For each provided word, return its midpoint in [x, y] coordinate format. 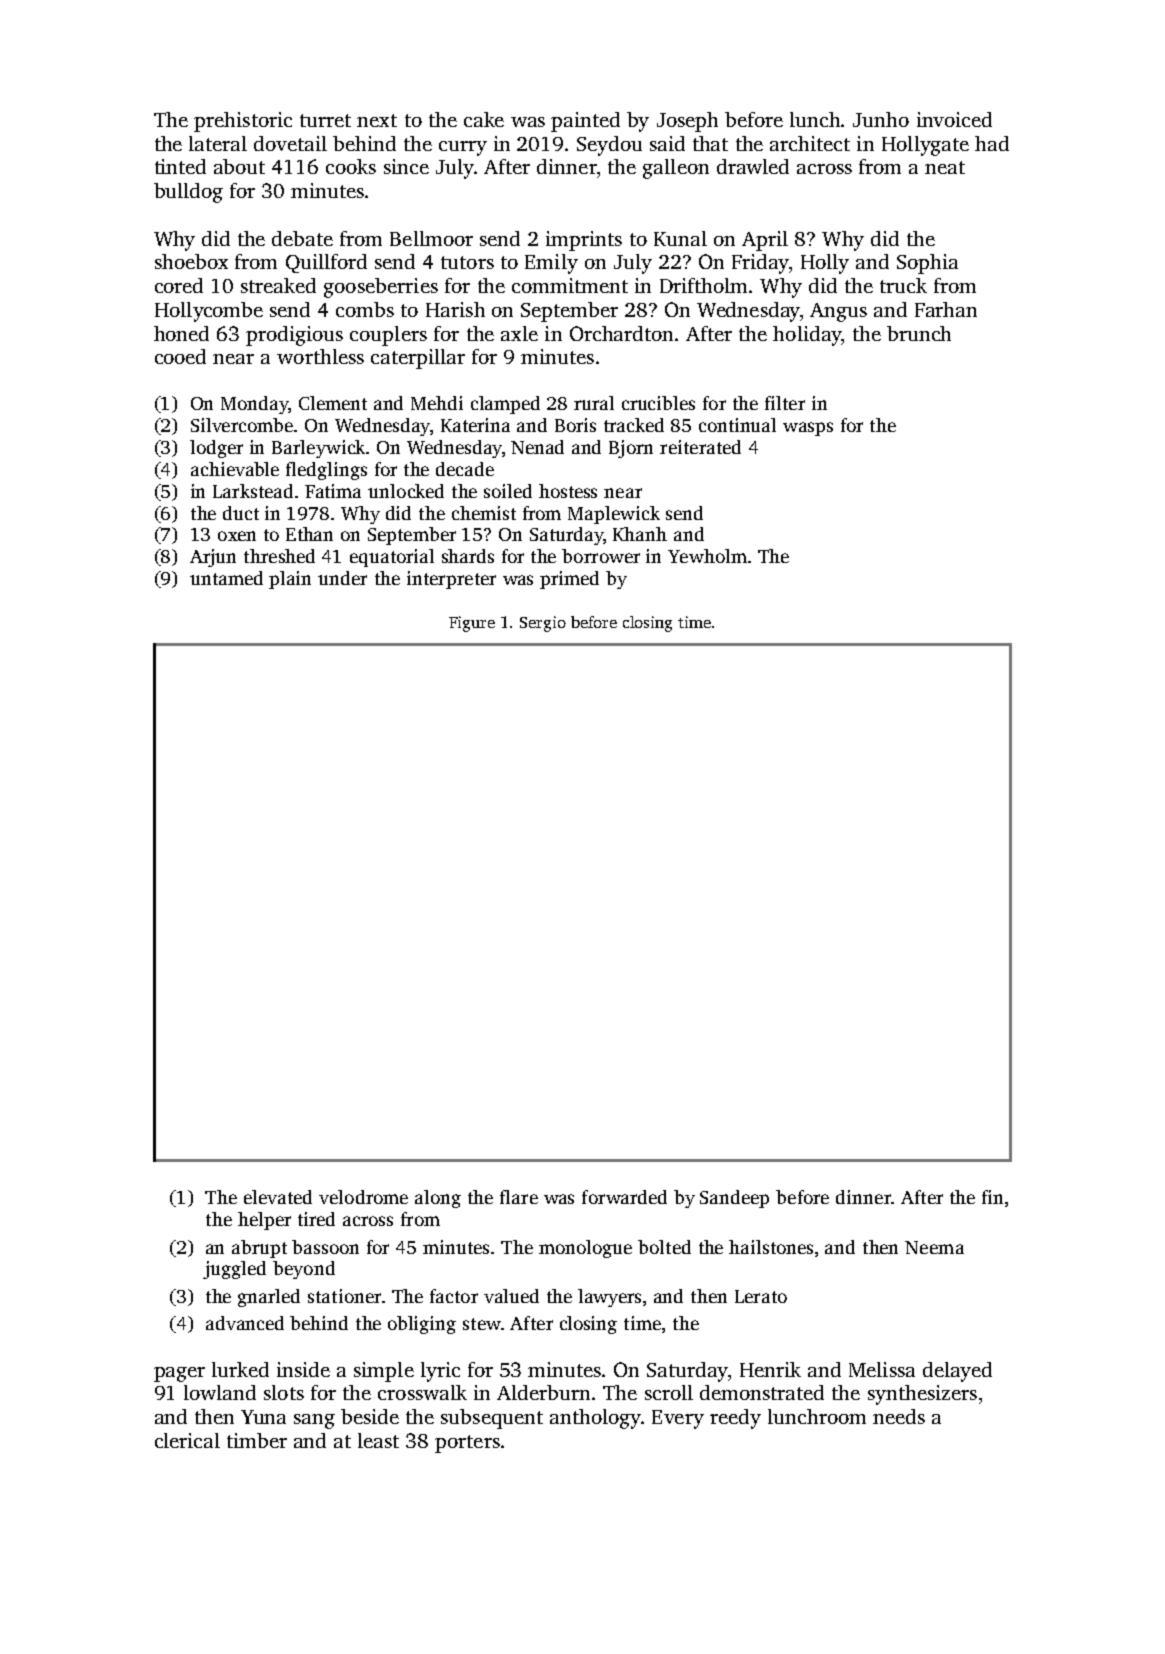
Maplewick [614, 515]
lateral [218, 143]
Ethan [309, 534]
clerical [187, 1440]
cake [484, 119]
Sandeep [734, 1199]
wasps [808, 429]
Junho [881, 119]
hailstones [771, 1247]
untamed [226, 578]
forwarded [624, 1197]
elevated [278, 1197]
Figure [472, 624]
